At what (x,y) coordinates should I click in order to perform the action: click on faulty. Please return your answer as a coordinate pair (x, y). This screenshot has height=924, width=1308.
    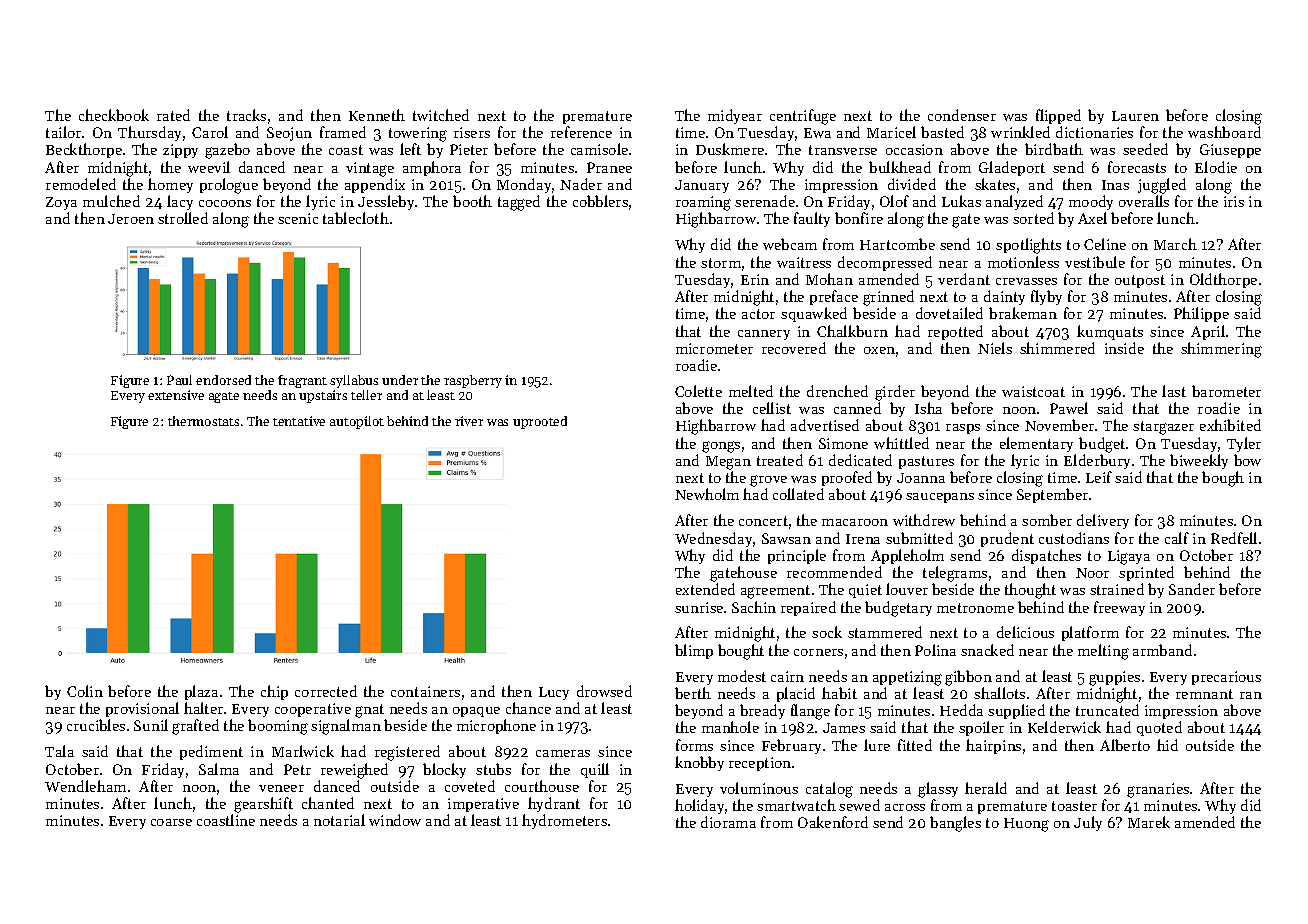
    Looking at the image, I should click on (812, 219).
